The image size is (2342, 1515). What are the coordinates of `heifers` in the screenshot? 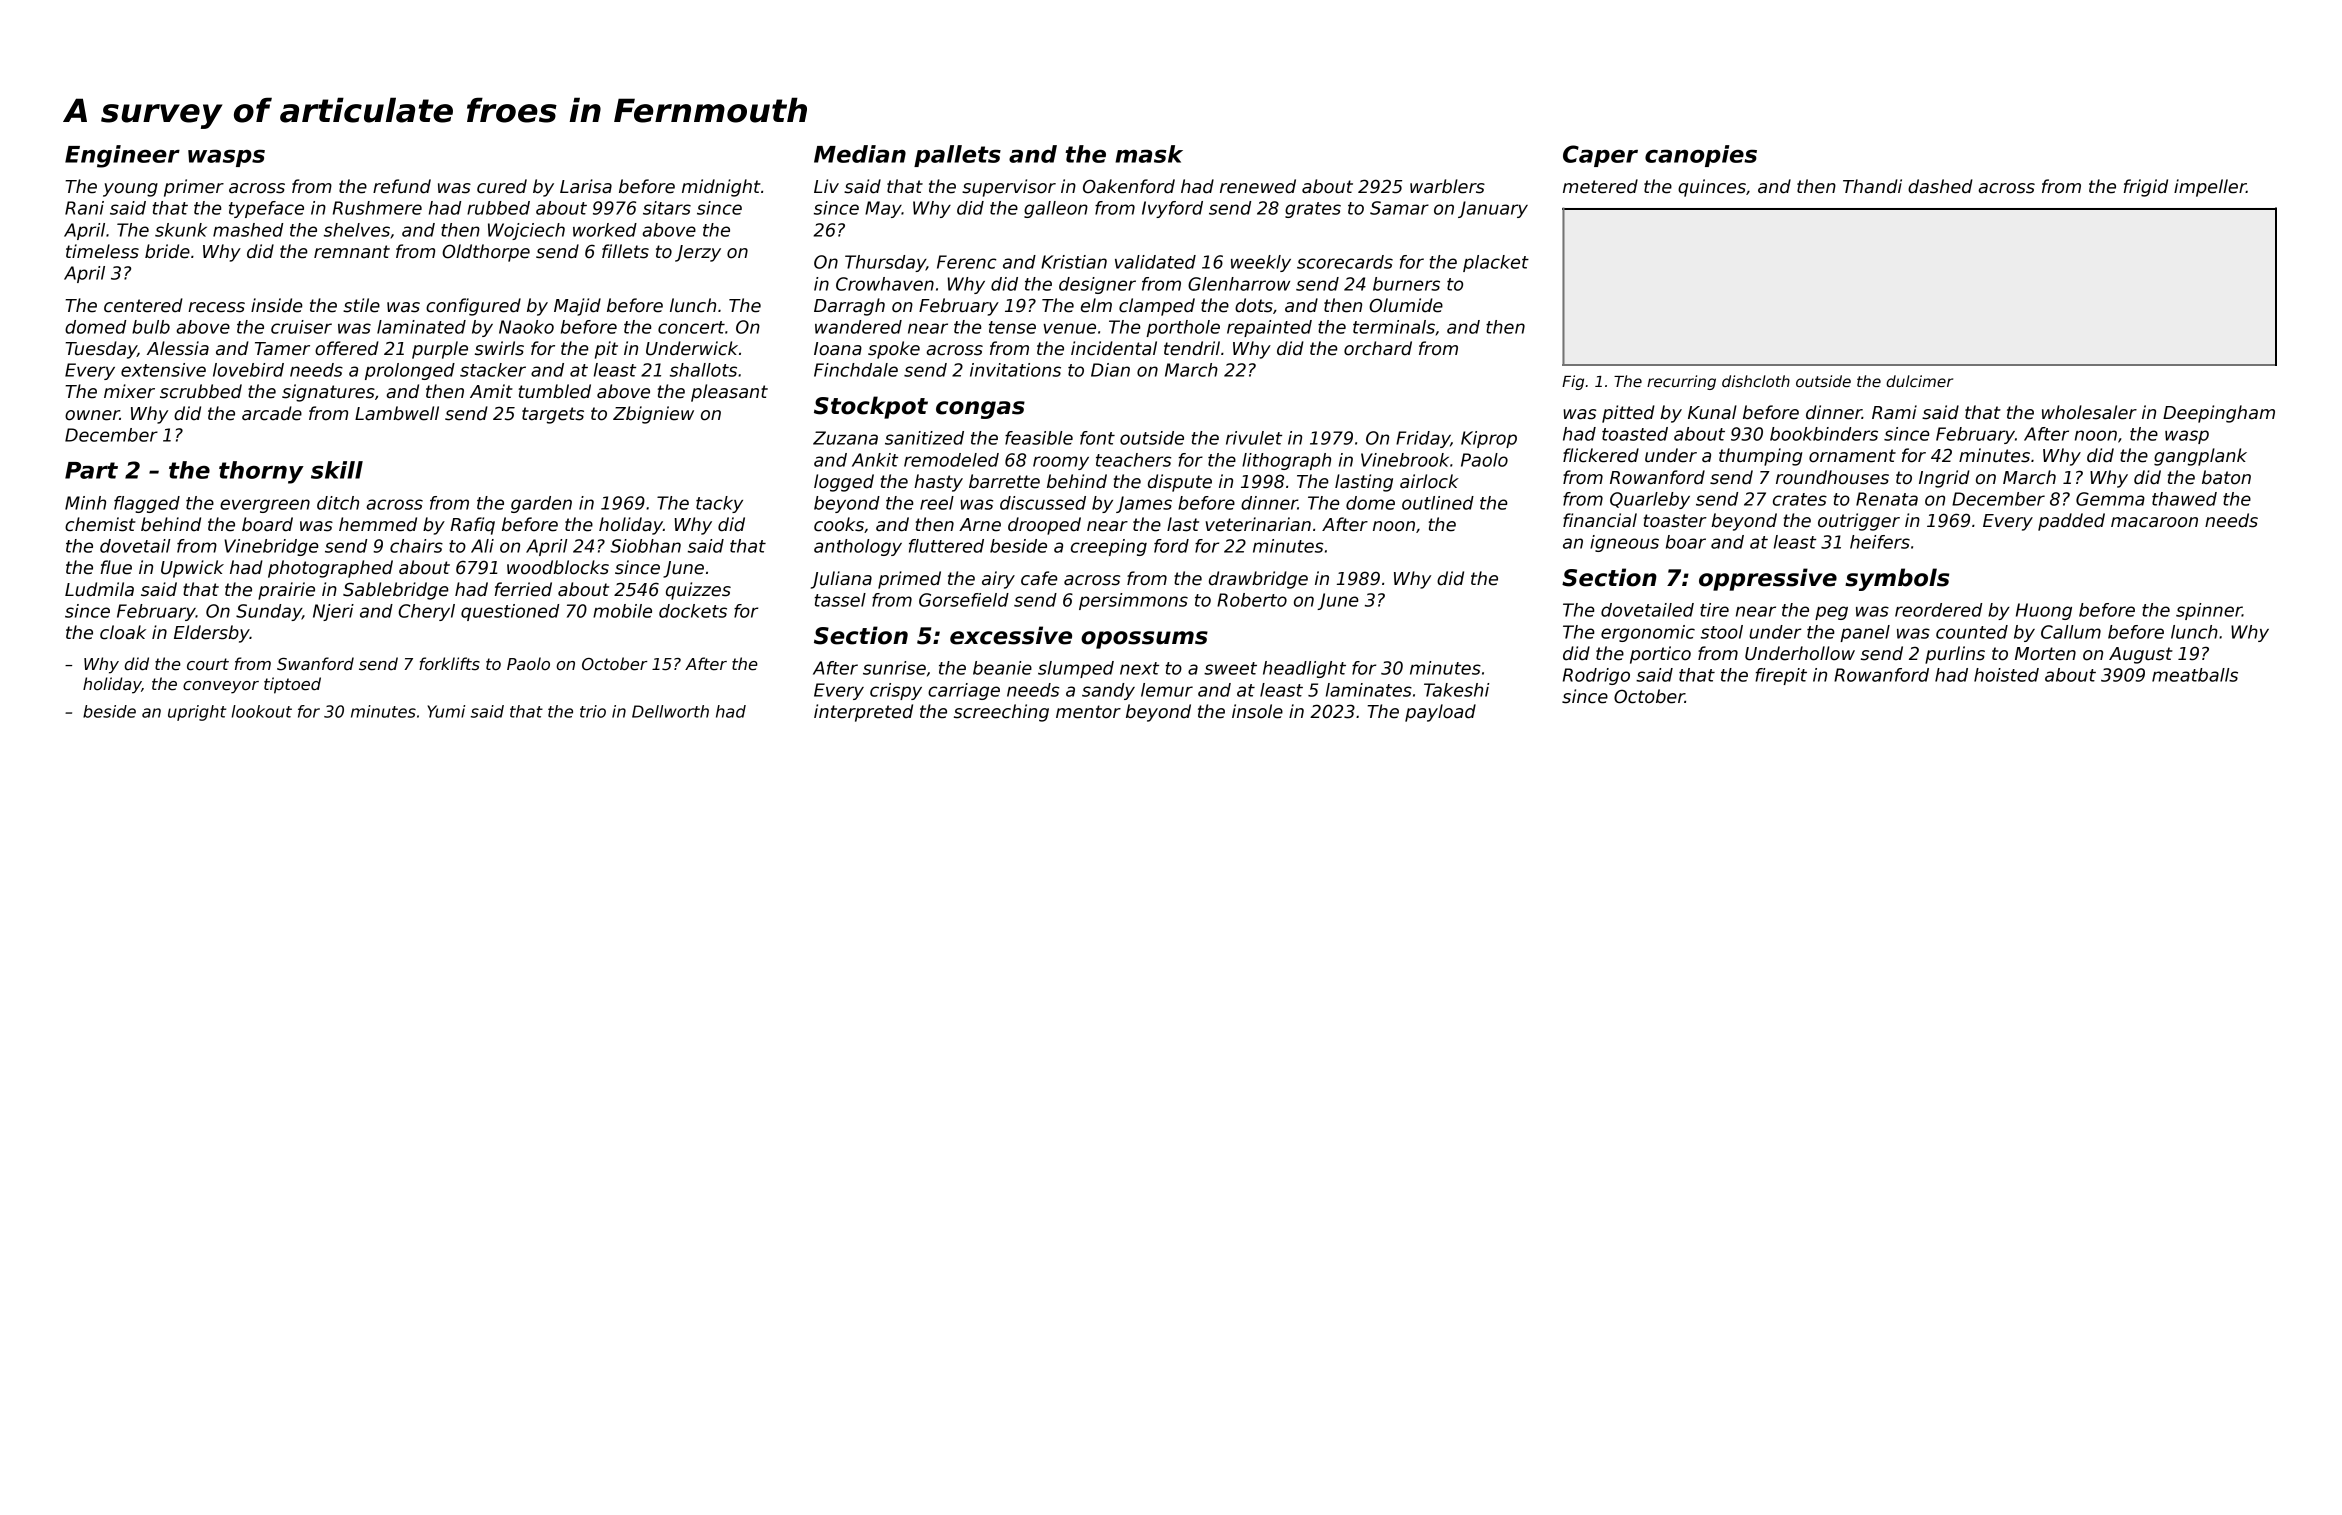 It's located at (1880, 542).
